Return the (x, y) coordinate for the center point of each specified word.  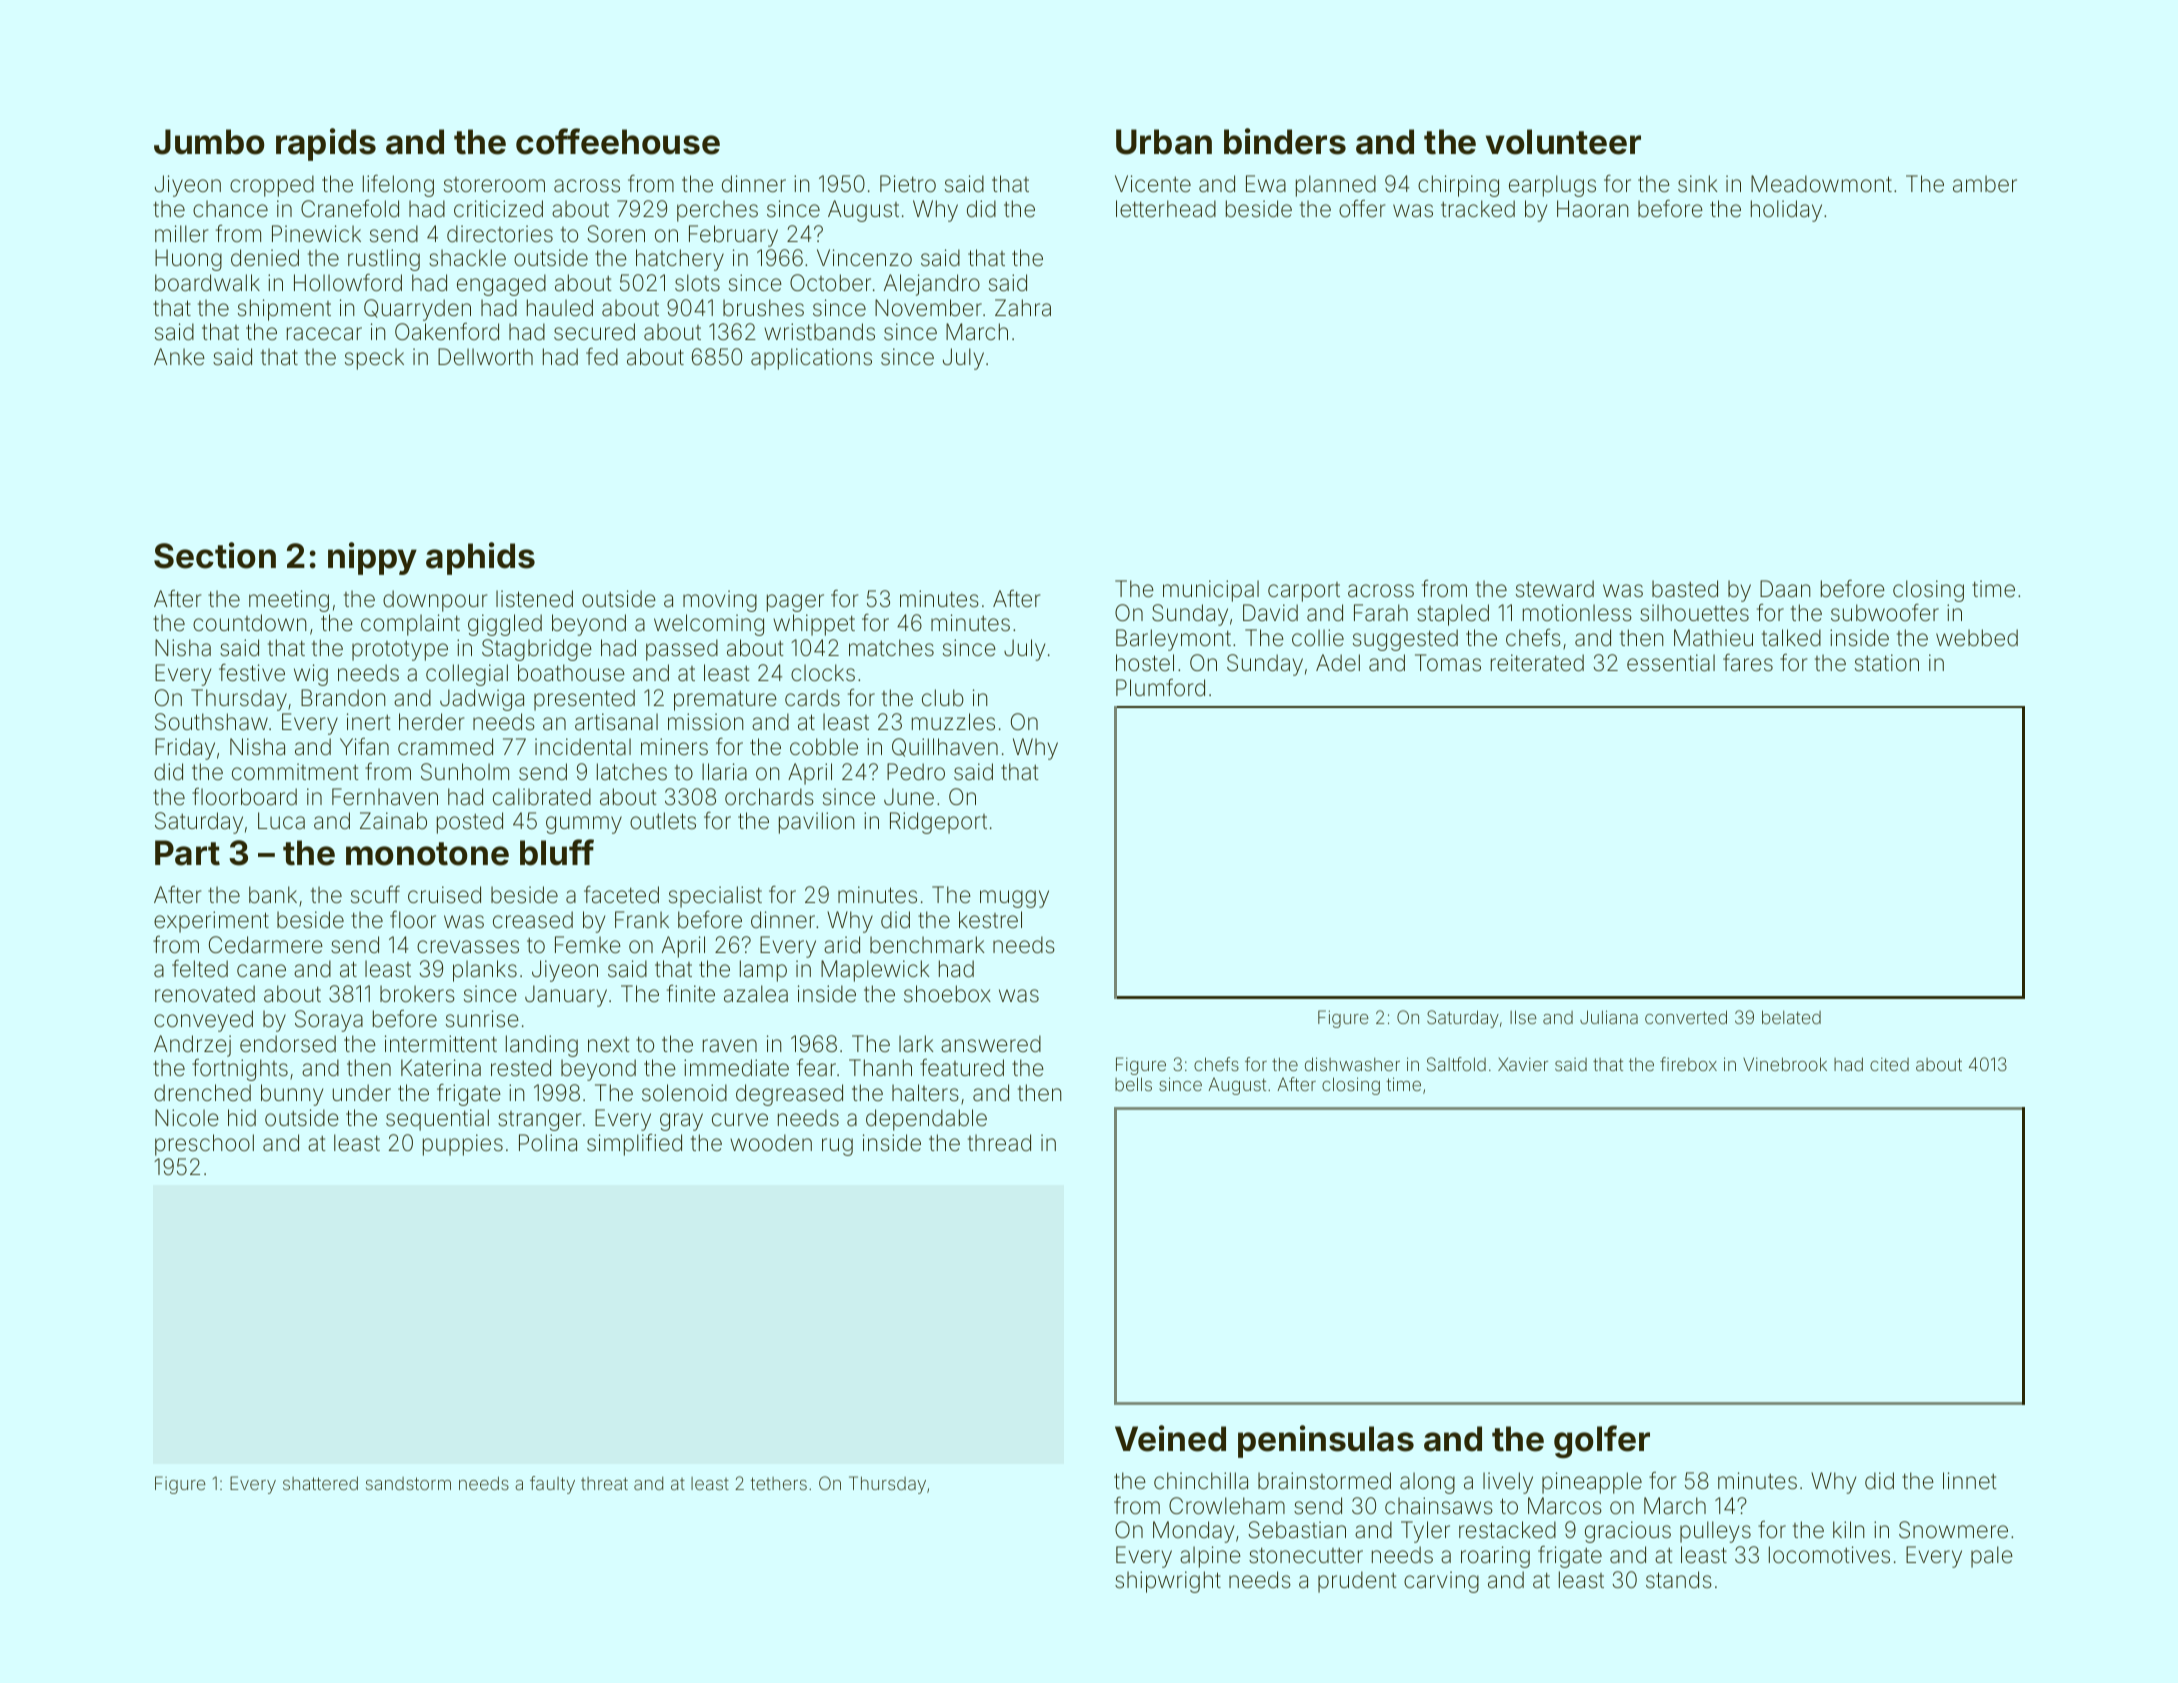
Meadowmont (1821, 184)
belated (1791, 1017)
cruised (444, 895)
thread (999, 1143)
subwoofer (1885, 613)
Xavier (1523, 1064)
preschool (204, 1145)
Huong (188, 260)
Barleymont (1173, 640)
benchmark (927, 945)
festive (252, 673)
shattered (320, 1483)
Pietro (908, 184)
